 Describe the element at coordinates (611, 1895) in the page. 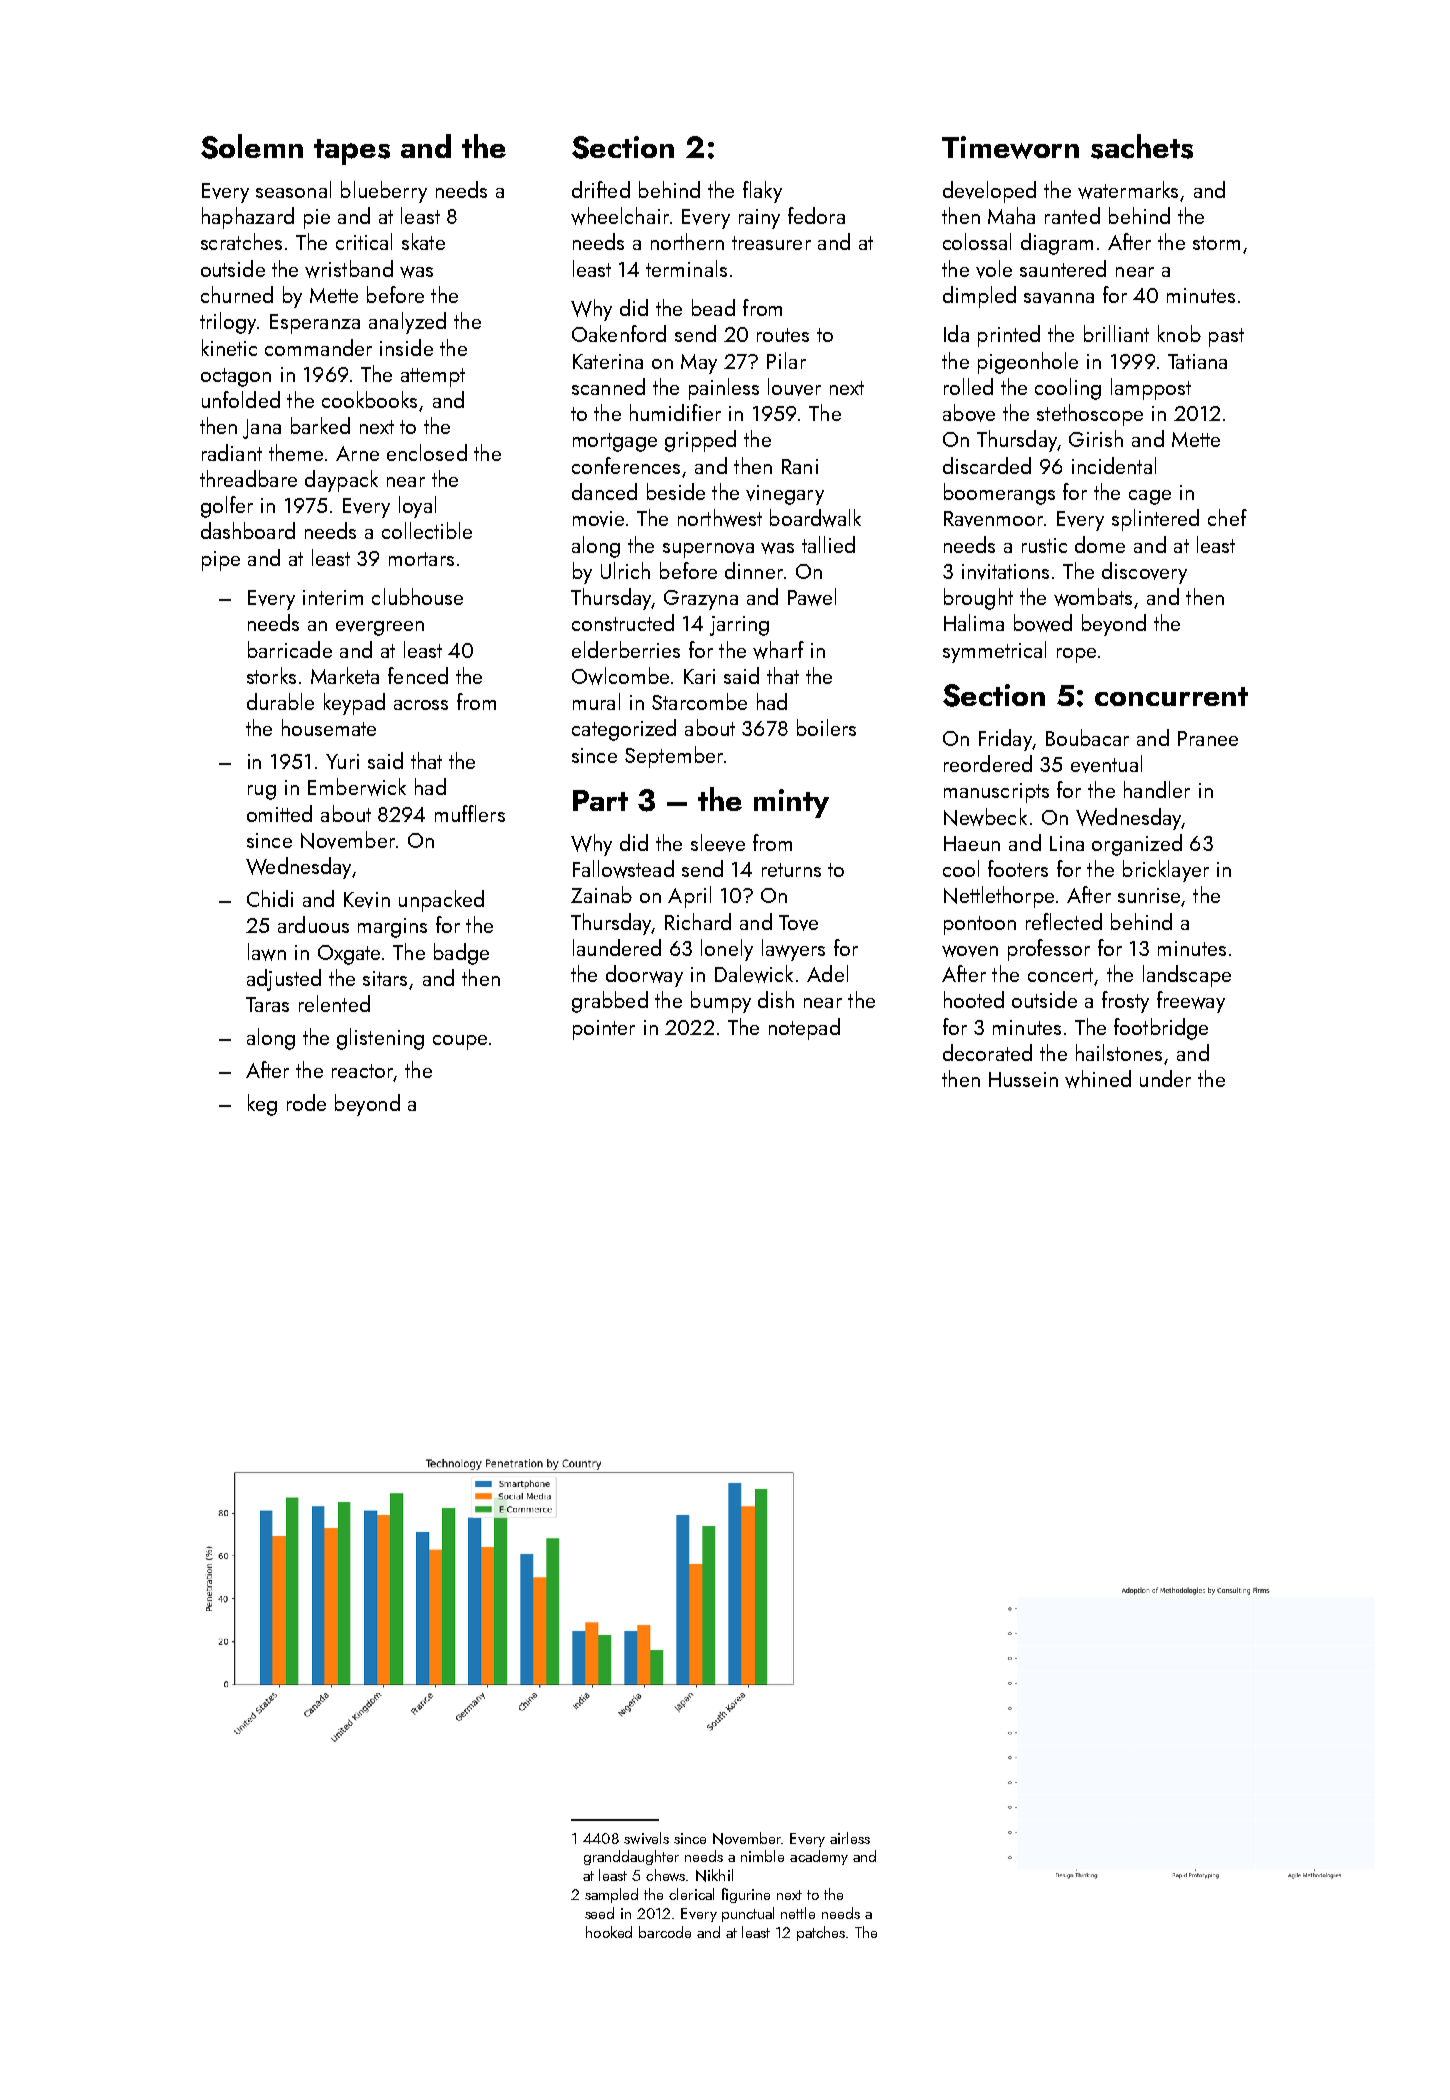

I see `sampled` at that location.
